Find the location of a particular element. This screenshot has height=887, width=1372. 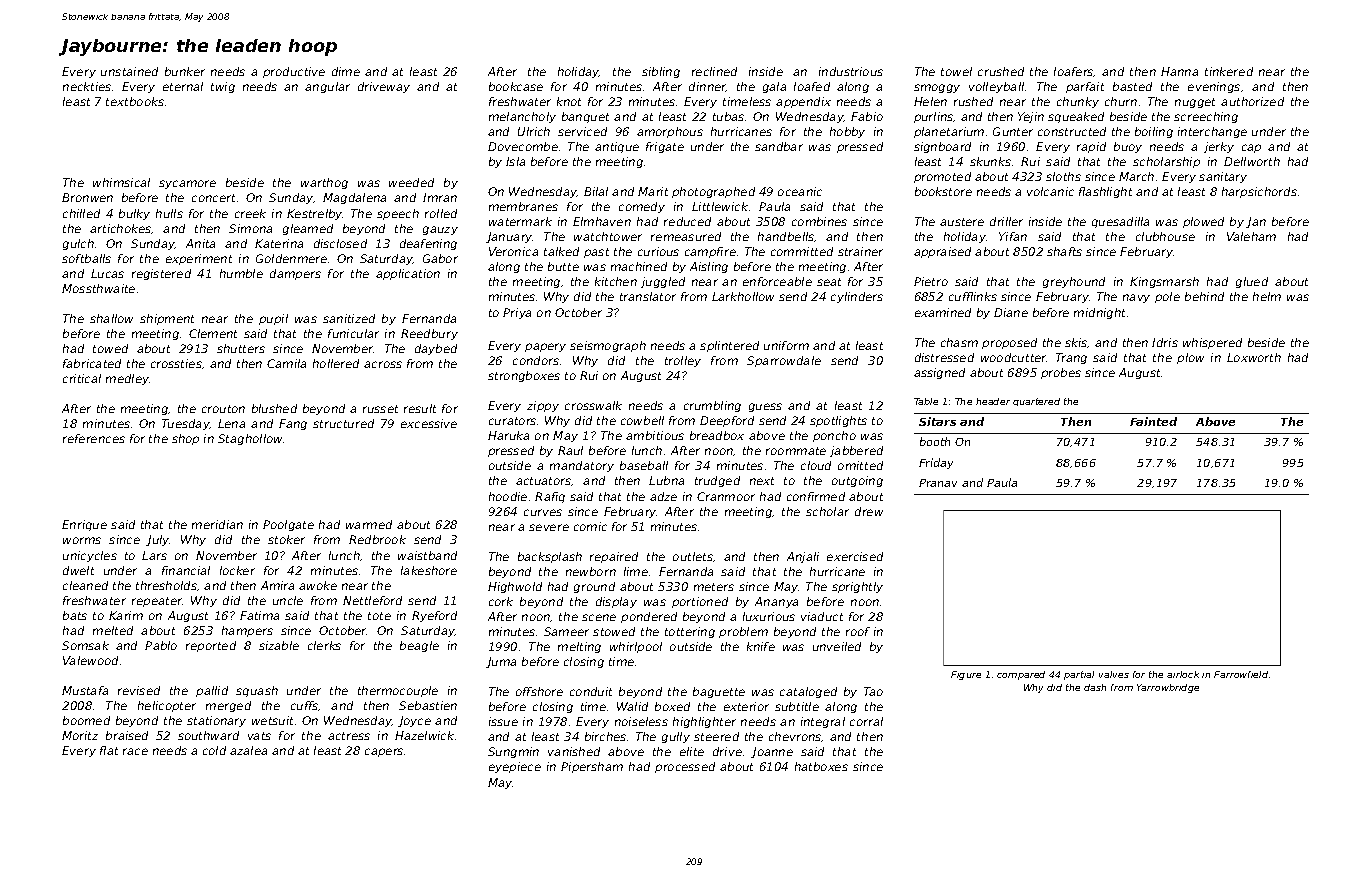

Moritz is located at coordinates (80, 735).
